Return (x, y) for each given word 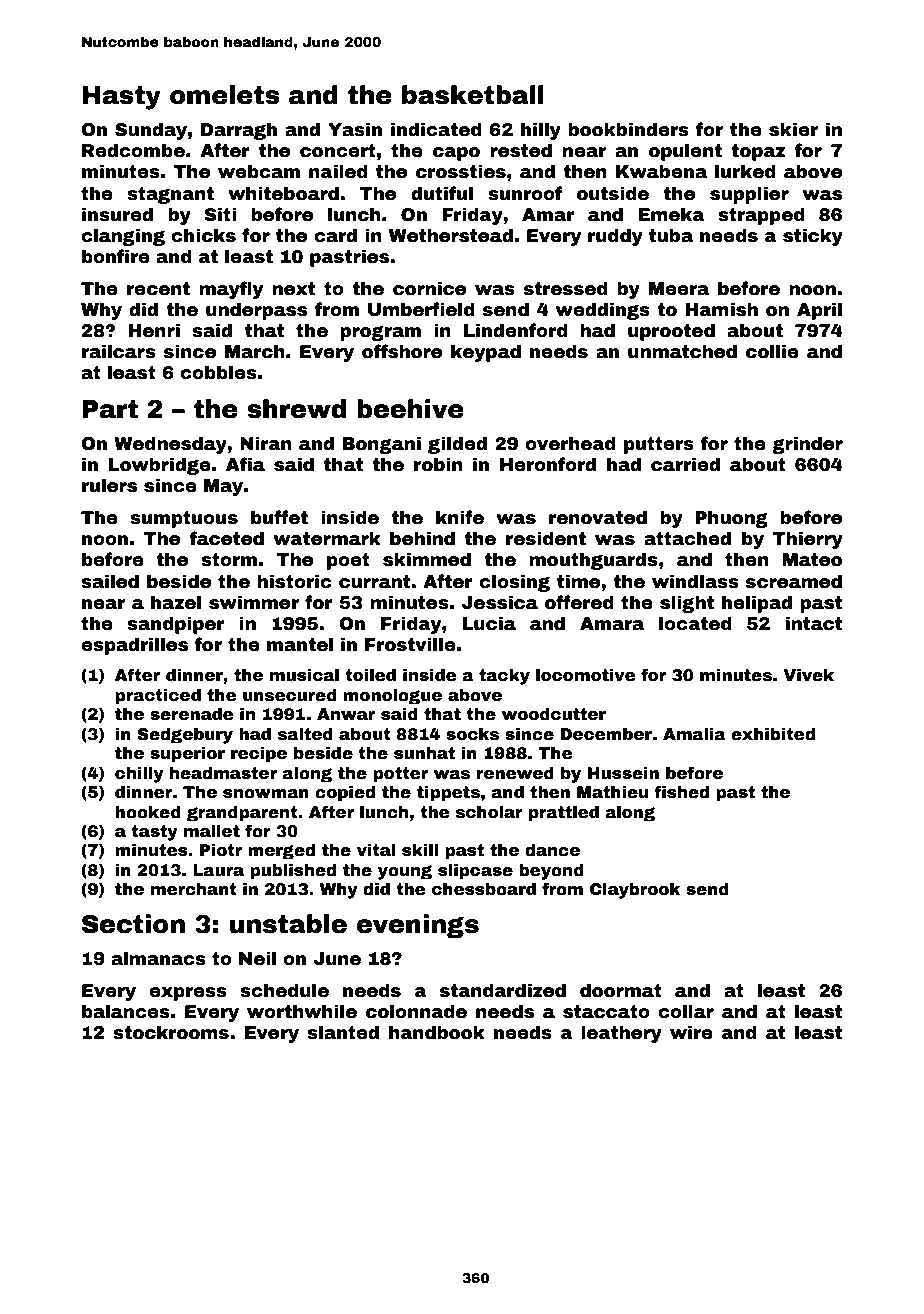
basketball (473, 95)
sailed (110, 581)
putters (659, 445)
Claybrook (635, 890)
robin (438, 464)
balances (126, 1011)
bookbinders (628, 129)
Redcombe (133, 150)
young (405, 872)
